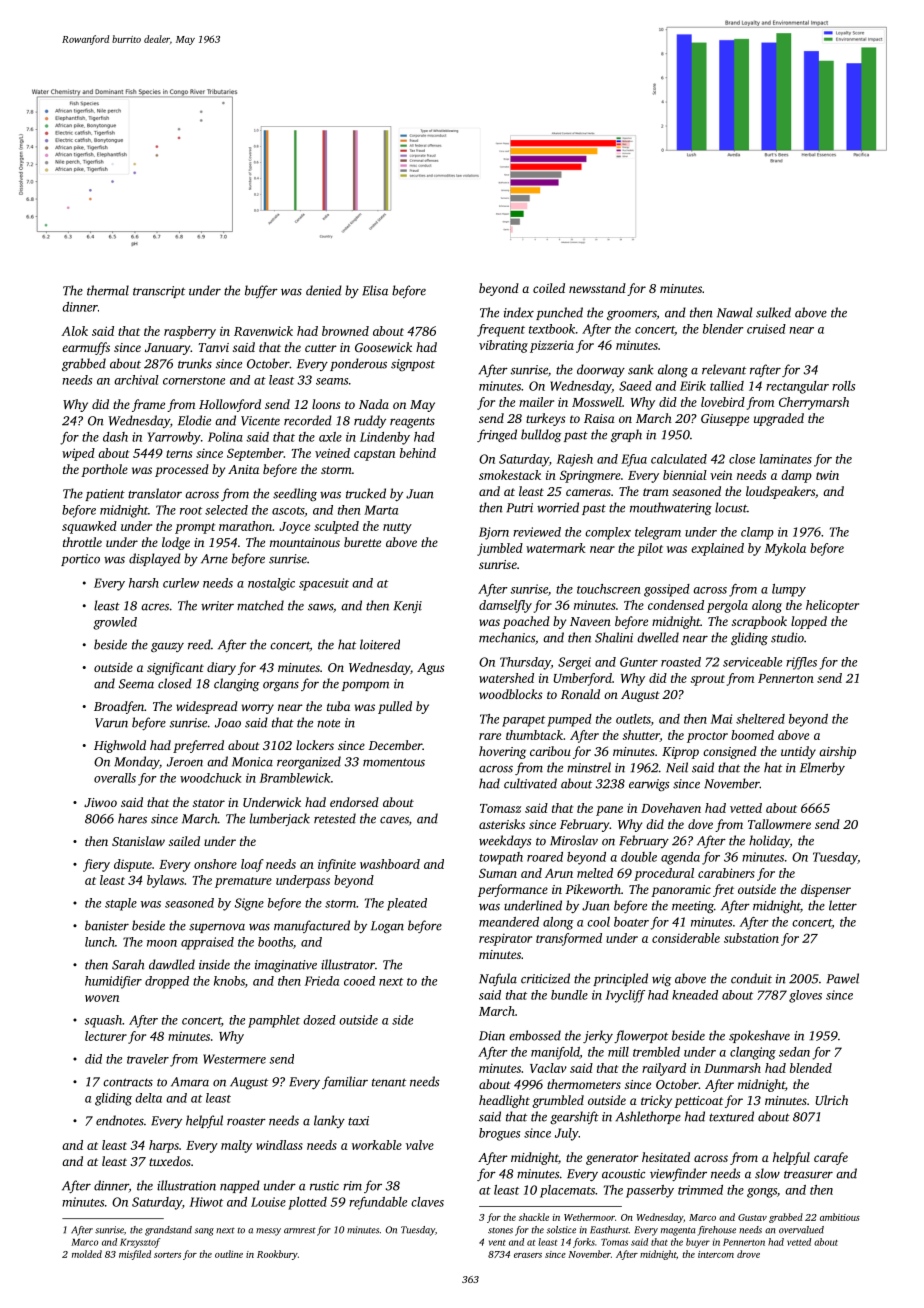  Describe the element at coordinates (716, 1254) in the screenshot. I see `intercom` at that location.
